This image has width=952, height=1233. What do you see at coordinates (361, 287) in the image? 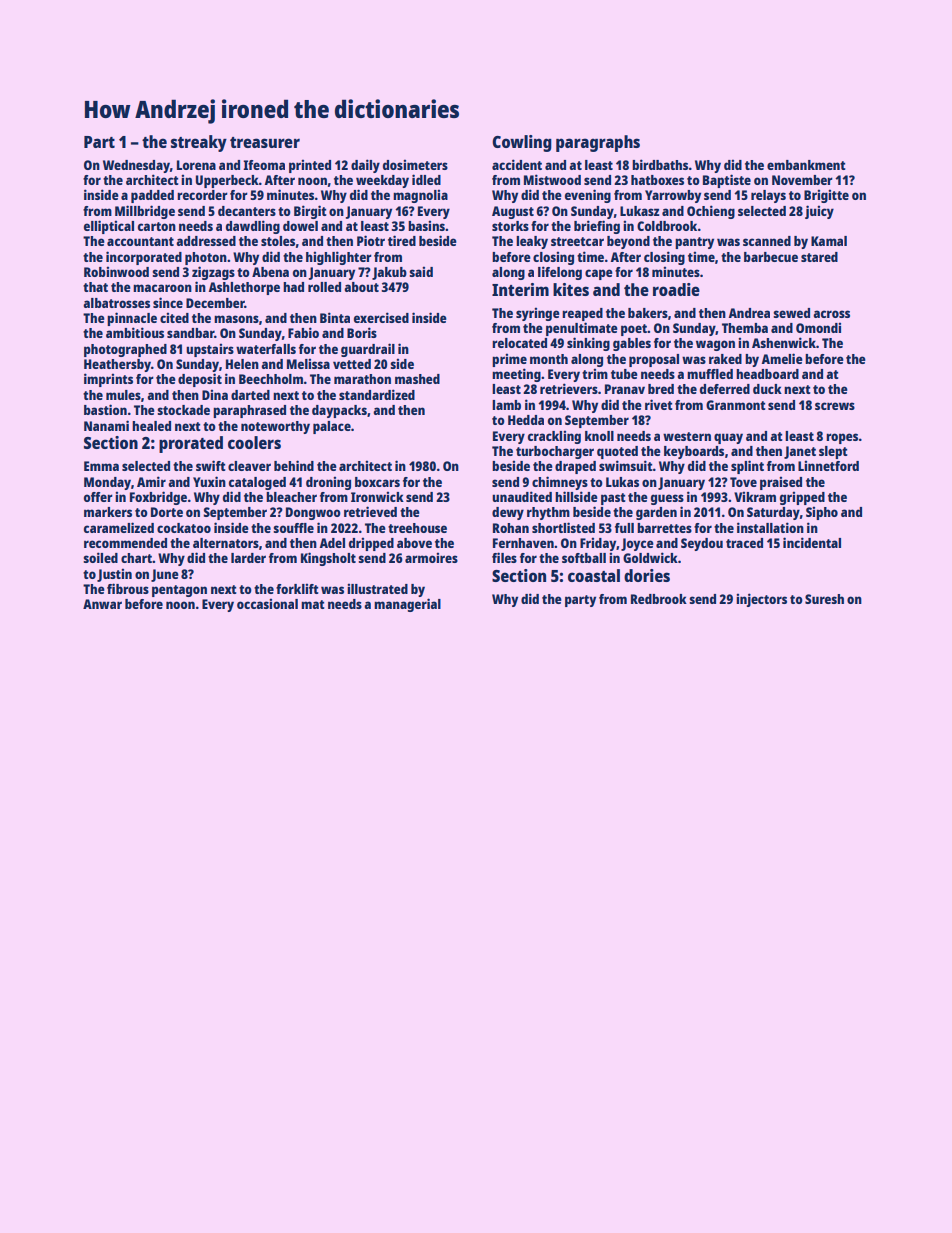
I see `about` at bounding box center [361, 287].
